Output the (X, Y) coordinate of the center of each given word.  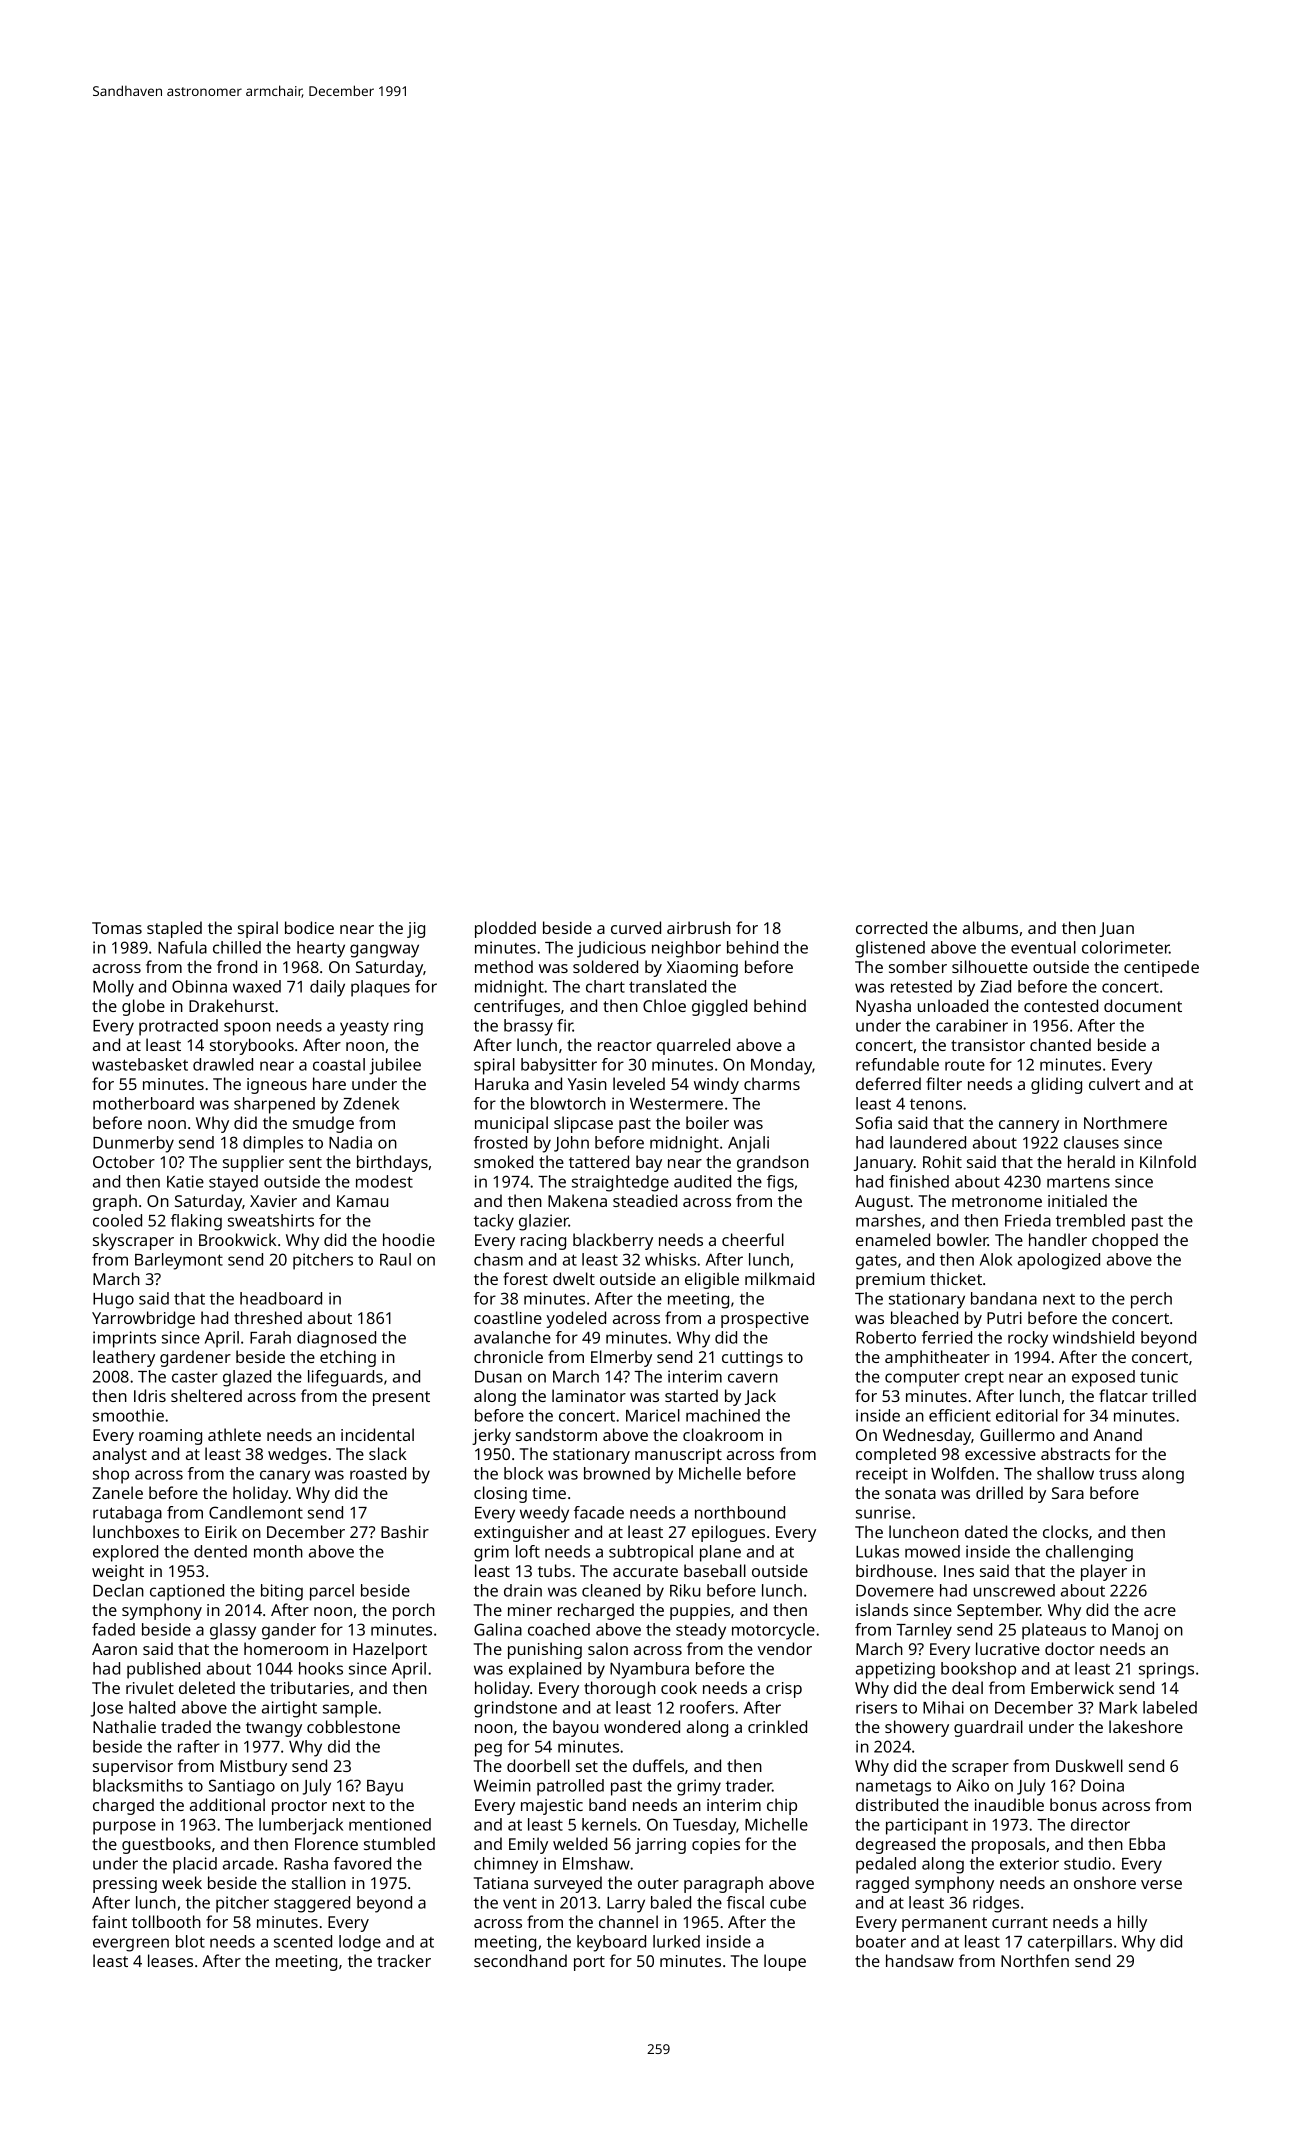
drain (523, 1590)
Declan (118, 1590)
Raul (395, 1259)
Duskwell (1089, 1765)
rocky (1028, 1339)
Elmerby (621, 1358)
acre (1160, 1611)
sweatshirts (271, 1220)
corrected (891, 927)
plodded (505, 929)
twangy (274, 1729)
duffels (658, 1765)
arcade (248, 1863)
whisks (670, 1259)
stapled (174, 929)
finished (919, 1181)
